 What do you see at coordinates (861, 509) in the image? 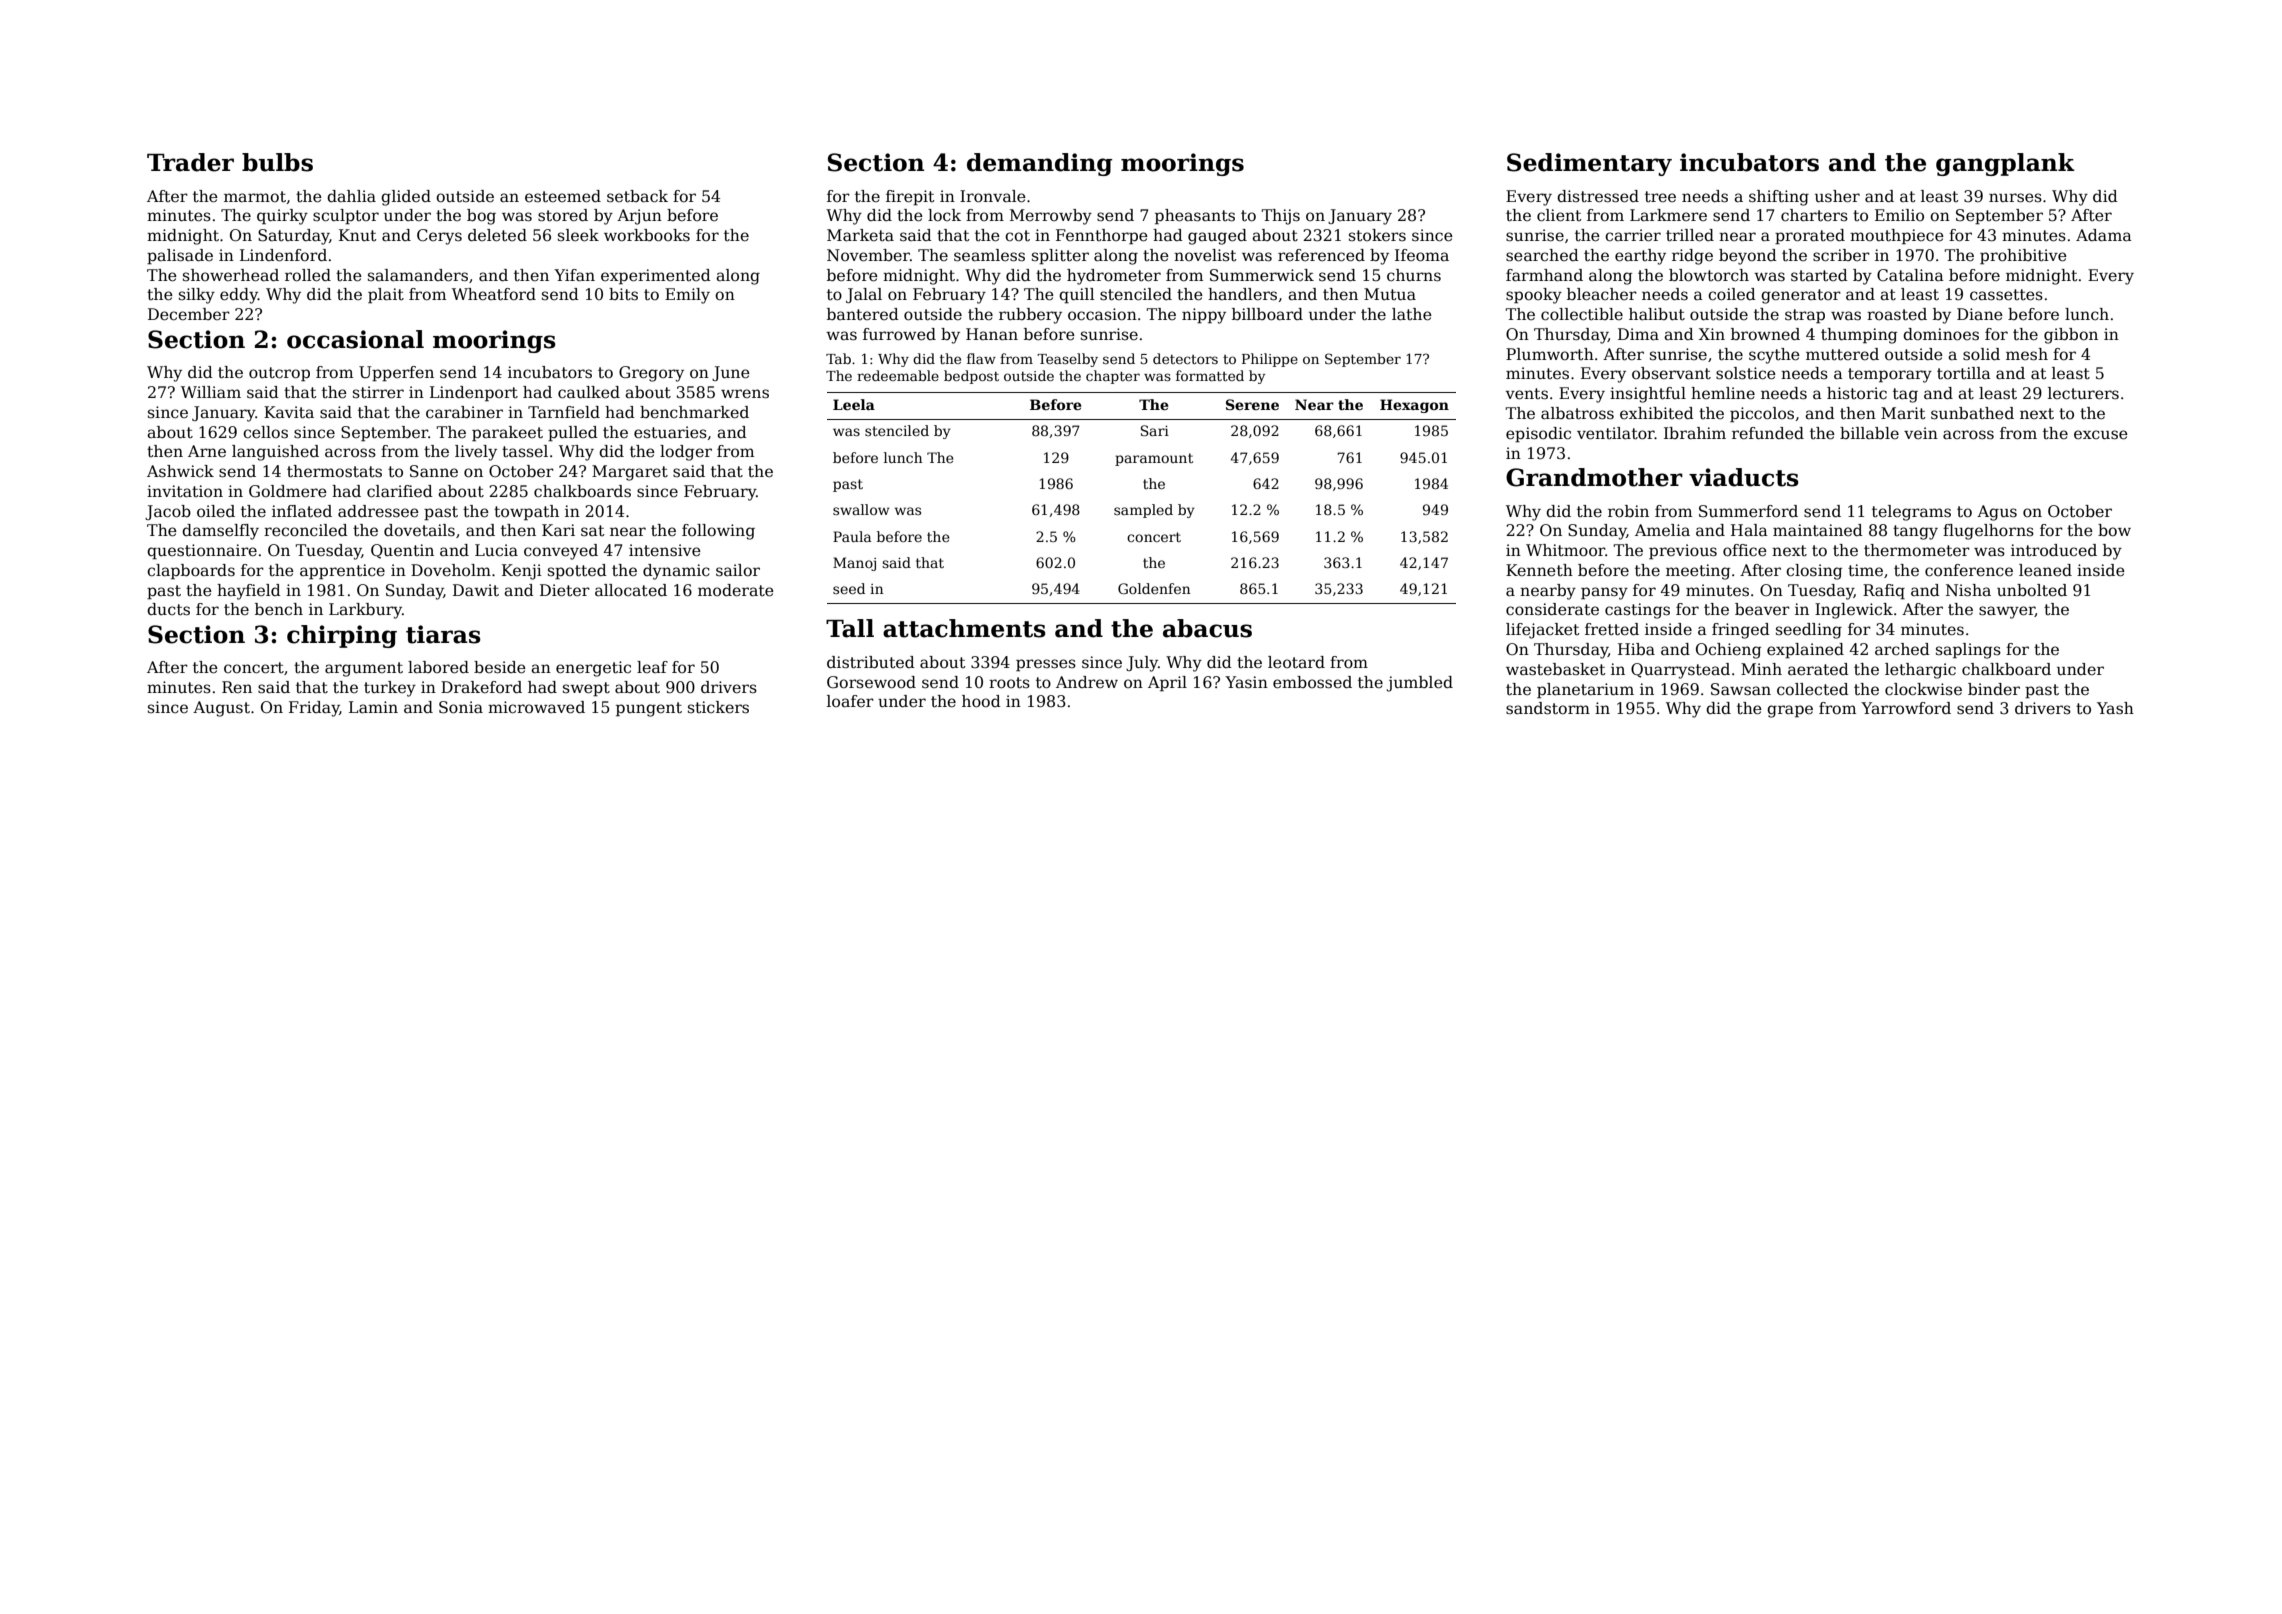
I see `swallow` at bounding box center [861, 509].
